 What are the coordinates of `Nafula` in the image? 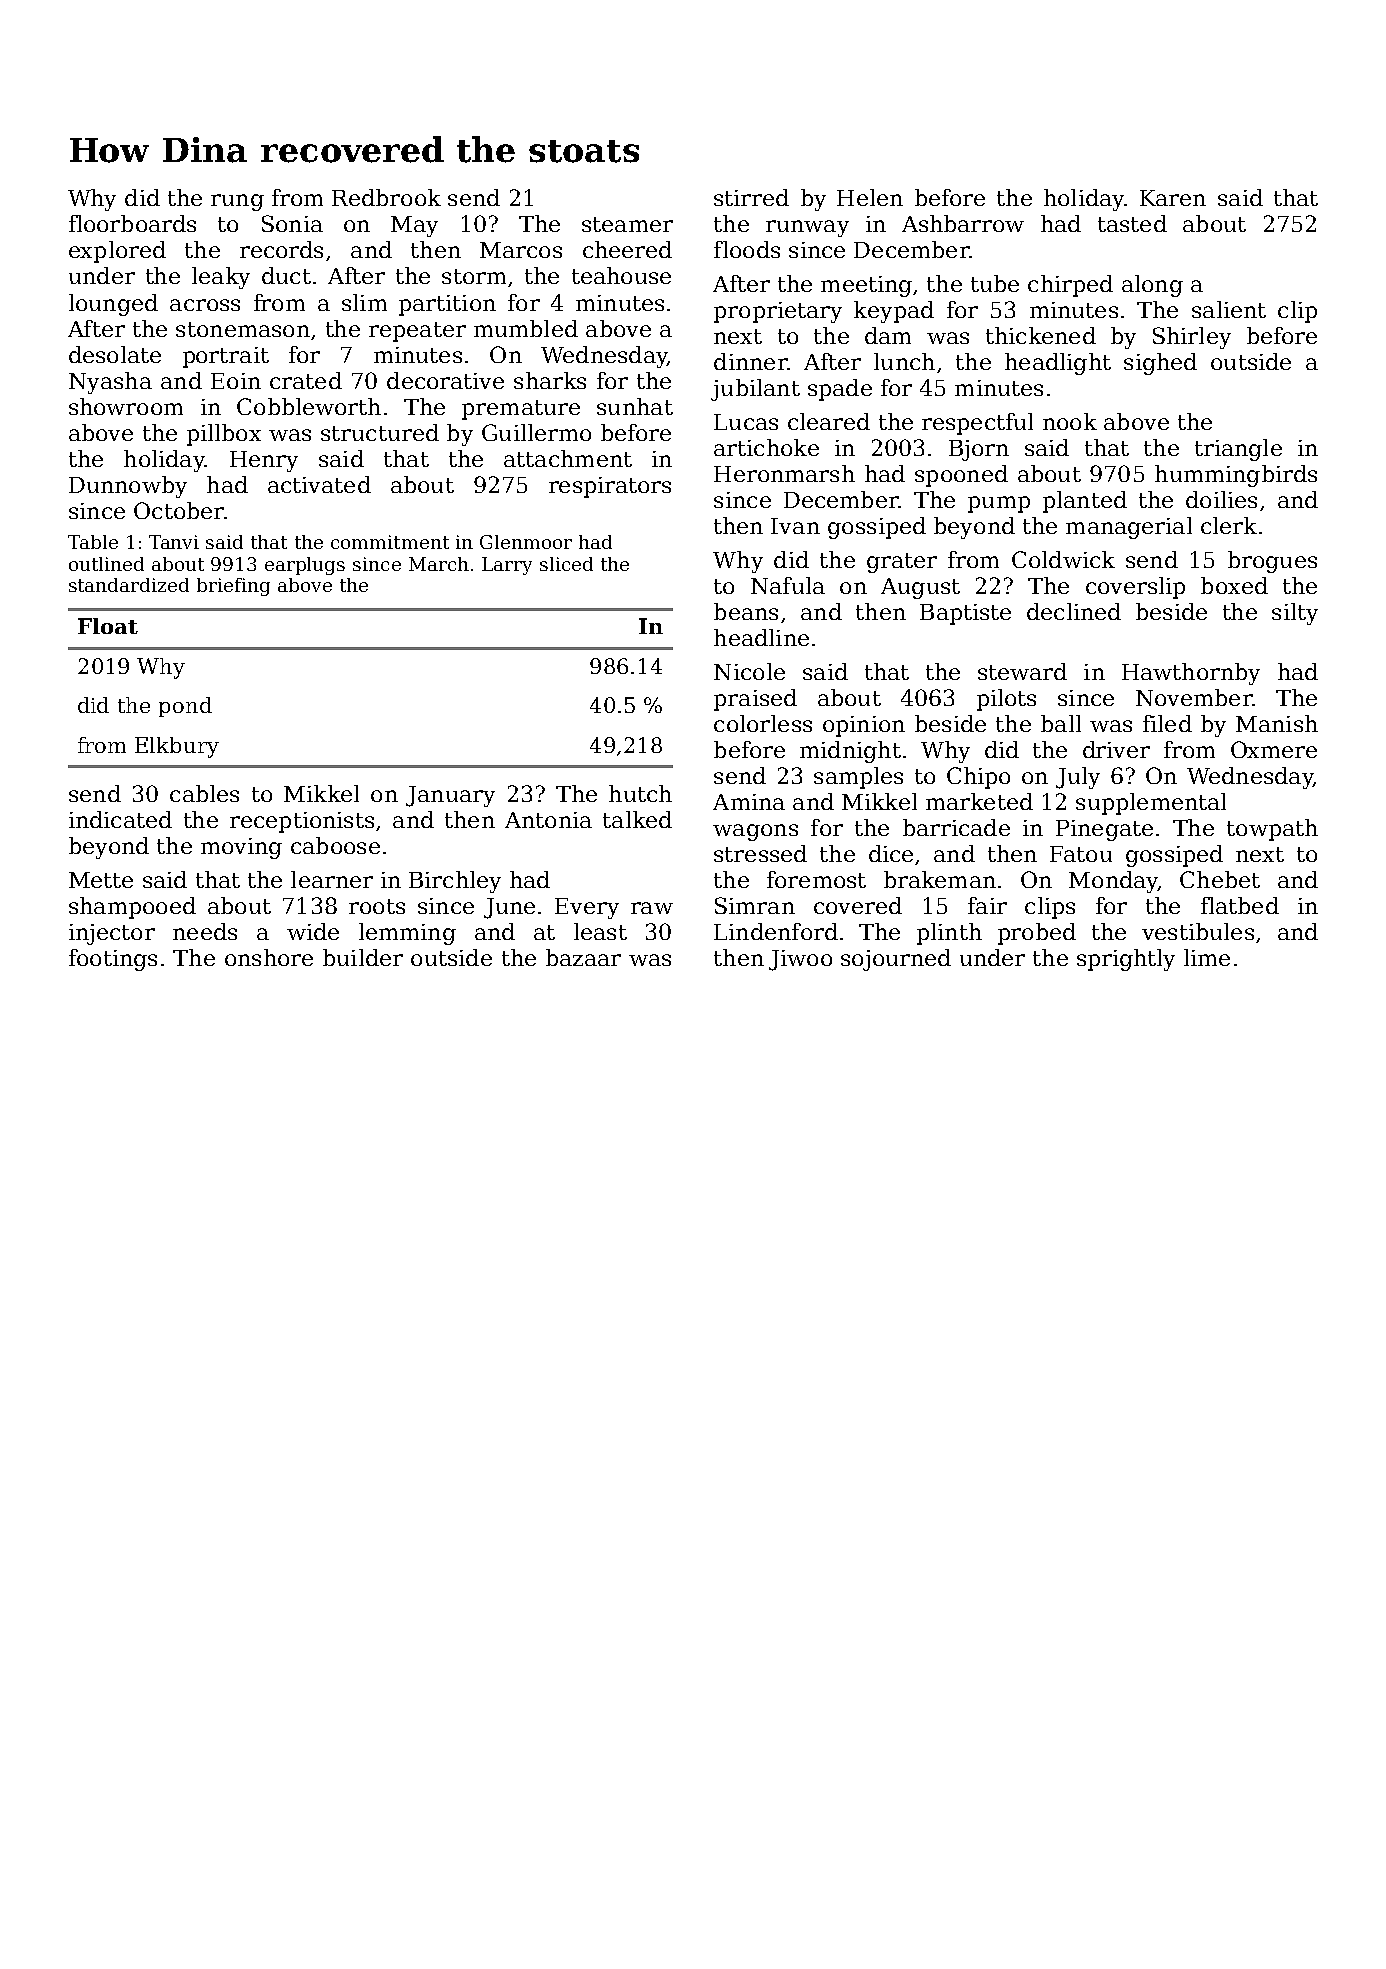 It's located at (788, 585).
